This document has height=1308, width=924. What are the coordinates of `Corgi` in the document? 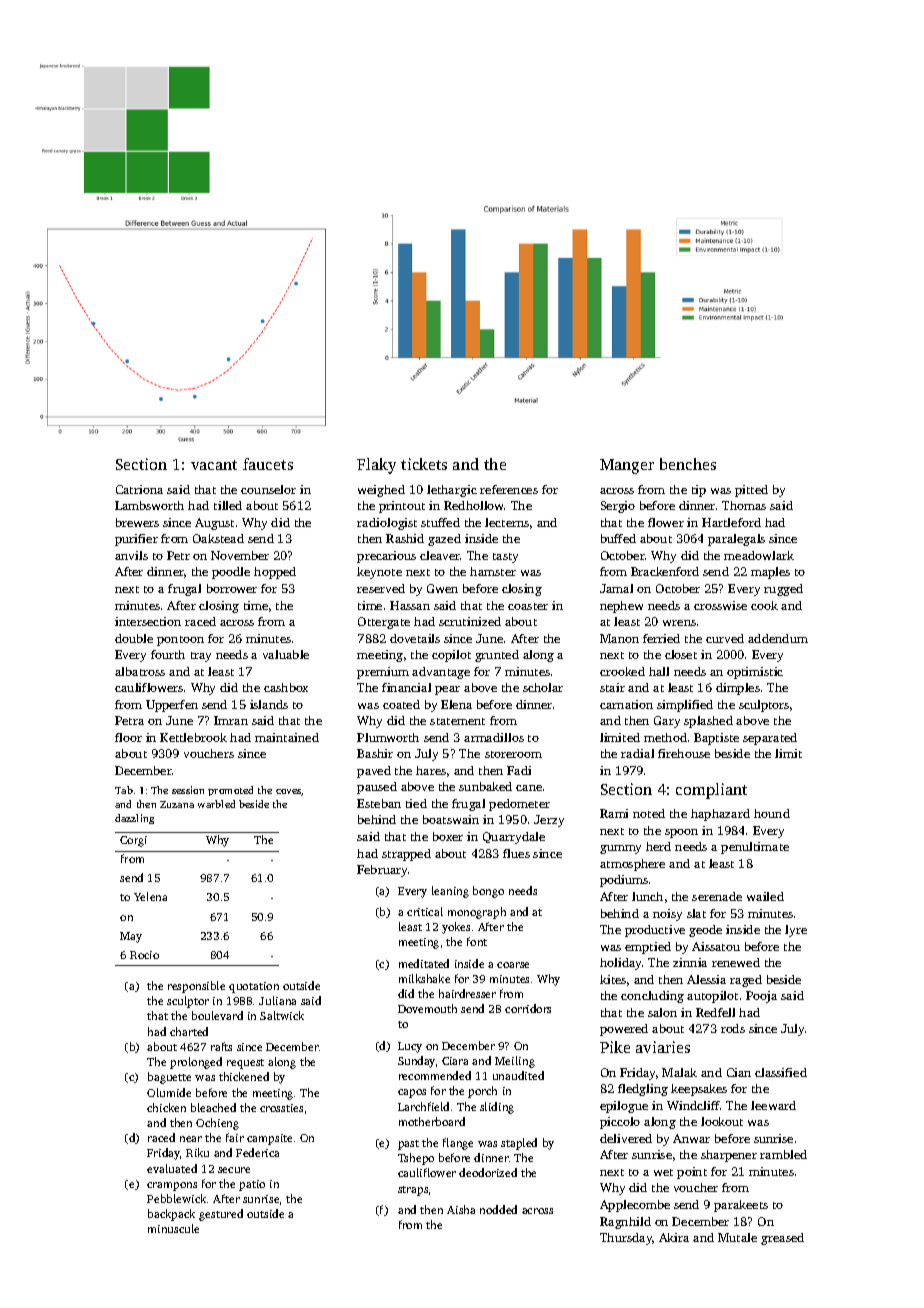 It's located at (133, 841).
